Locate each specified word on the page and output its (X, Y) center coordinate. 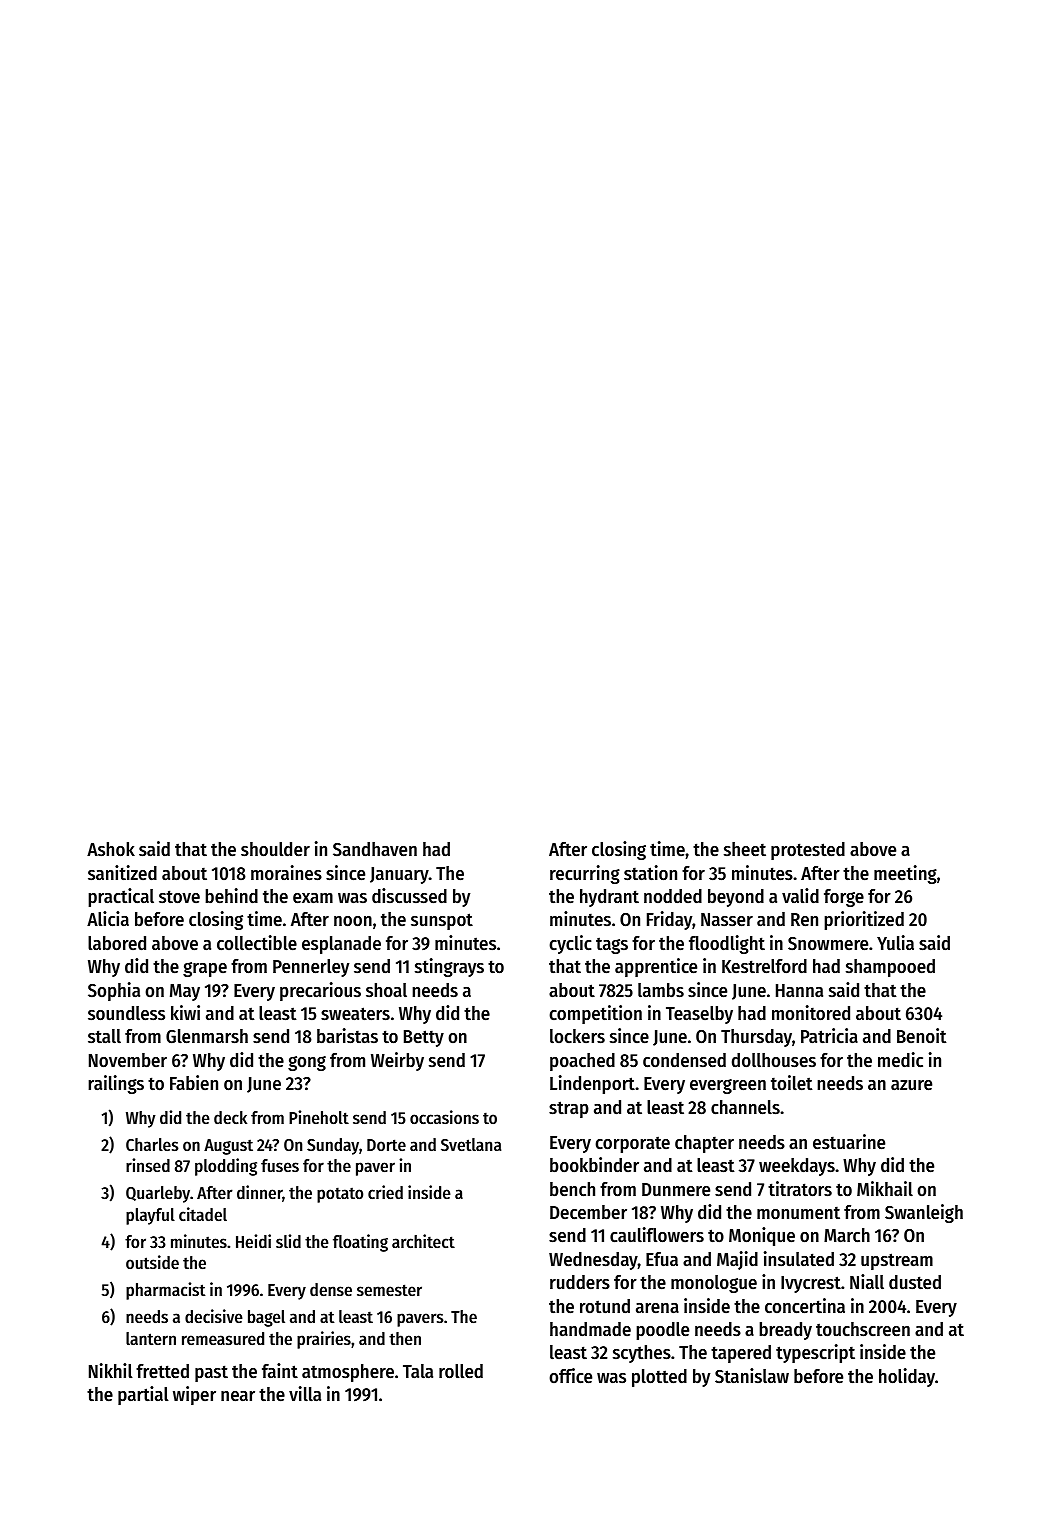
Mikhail (885, 1188)
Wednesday (593, 1261)
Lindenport (592, 1084)
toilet (792, 1083)
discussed (409, 896)
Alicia (108, 919)
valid (800, 895)
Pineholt (319, 1117)
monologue (714, 1284)
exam (313, 898)
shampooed (890, 968)
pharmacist (166, 1291)
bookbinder (594, 1165)
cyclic (570, 944)
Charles (152, 1144)
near (238, 1396)
